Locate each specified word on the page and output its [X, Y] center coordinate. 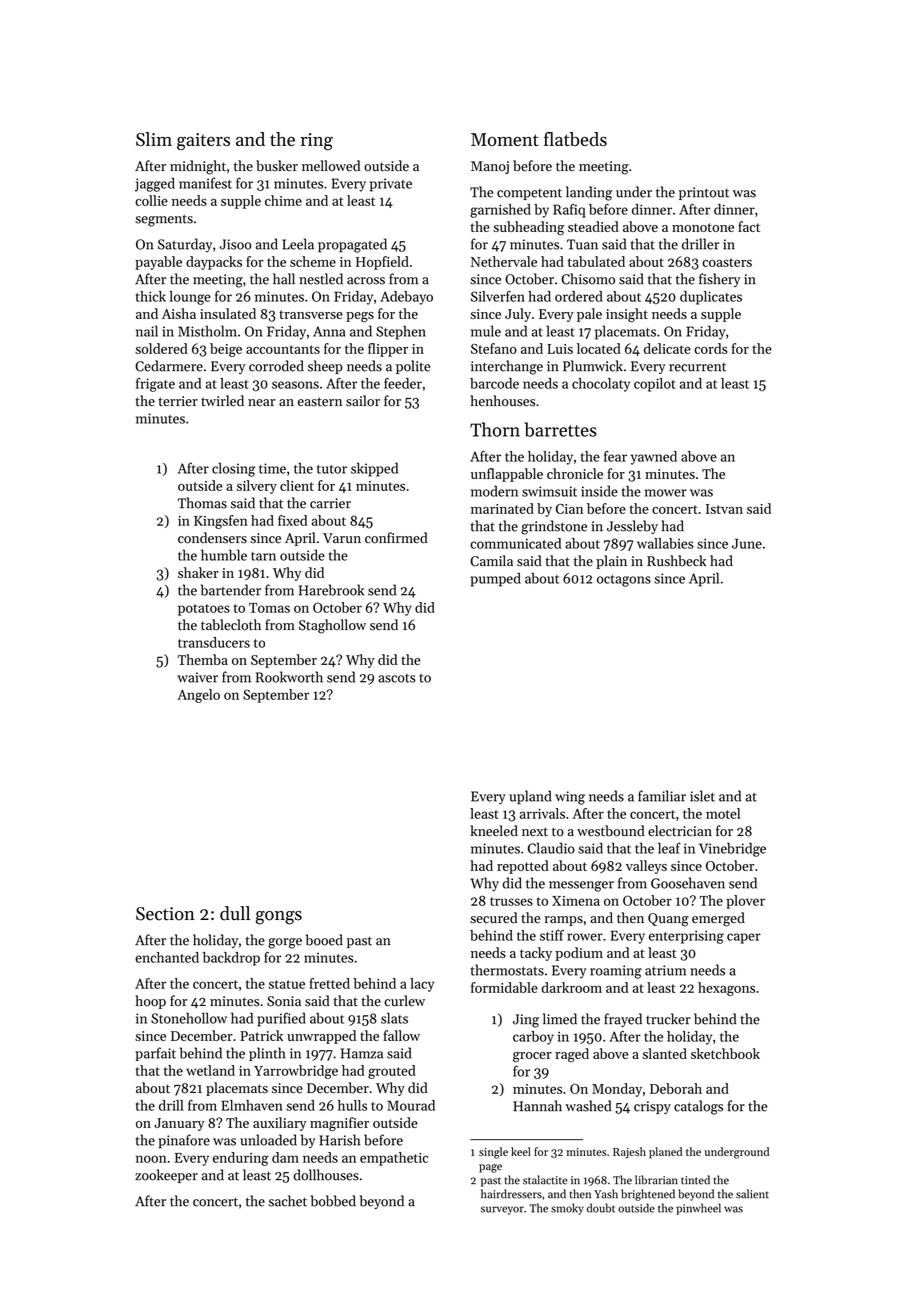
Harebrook [331, 590]
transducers [214, 642]
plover [745, 902]
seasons [295, 385]
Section [165, 914]
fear [615, 456]
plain [611, 562]
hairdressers [511, 1194]
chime [283, 200]
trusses [511, 901]
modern [494, 491]
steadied [593, 226]
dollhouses [326, 1175]
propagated [352, 245]
